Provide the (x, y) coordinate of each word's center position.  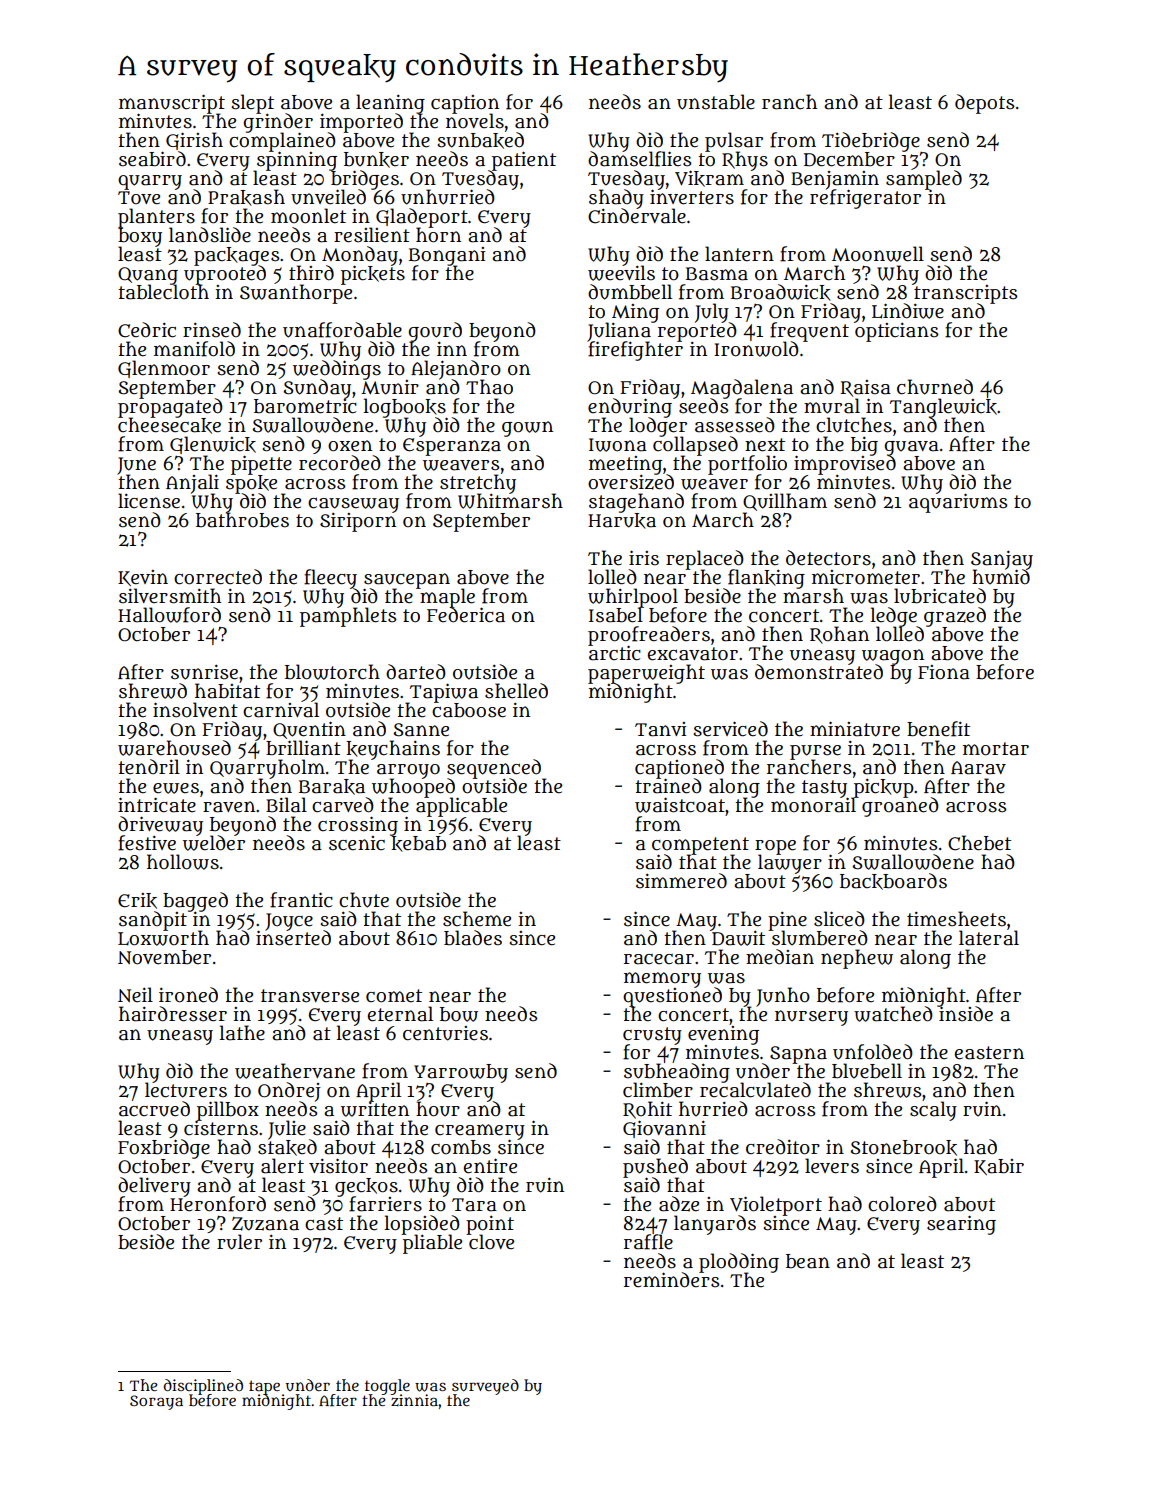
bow (459, 1014)
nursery (811, 1018)
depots (984, 104)
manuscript (172, 104)
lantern (739, 254)
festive (147, 843)
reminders (671, 1280)
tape (264, 1387)
